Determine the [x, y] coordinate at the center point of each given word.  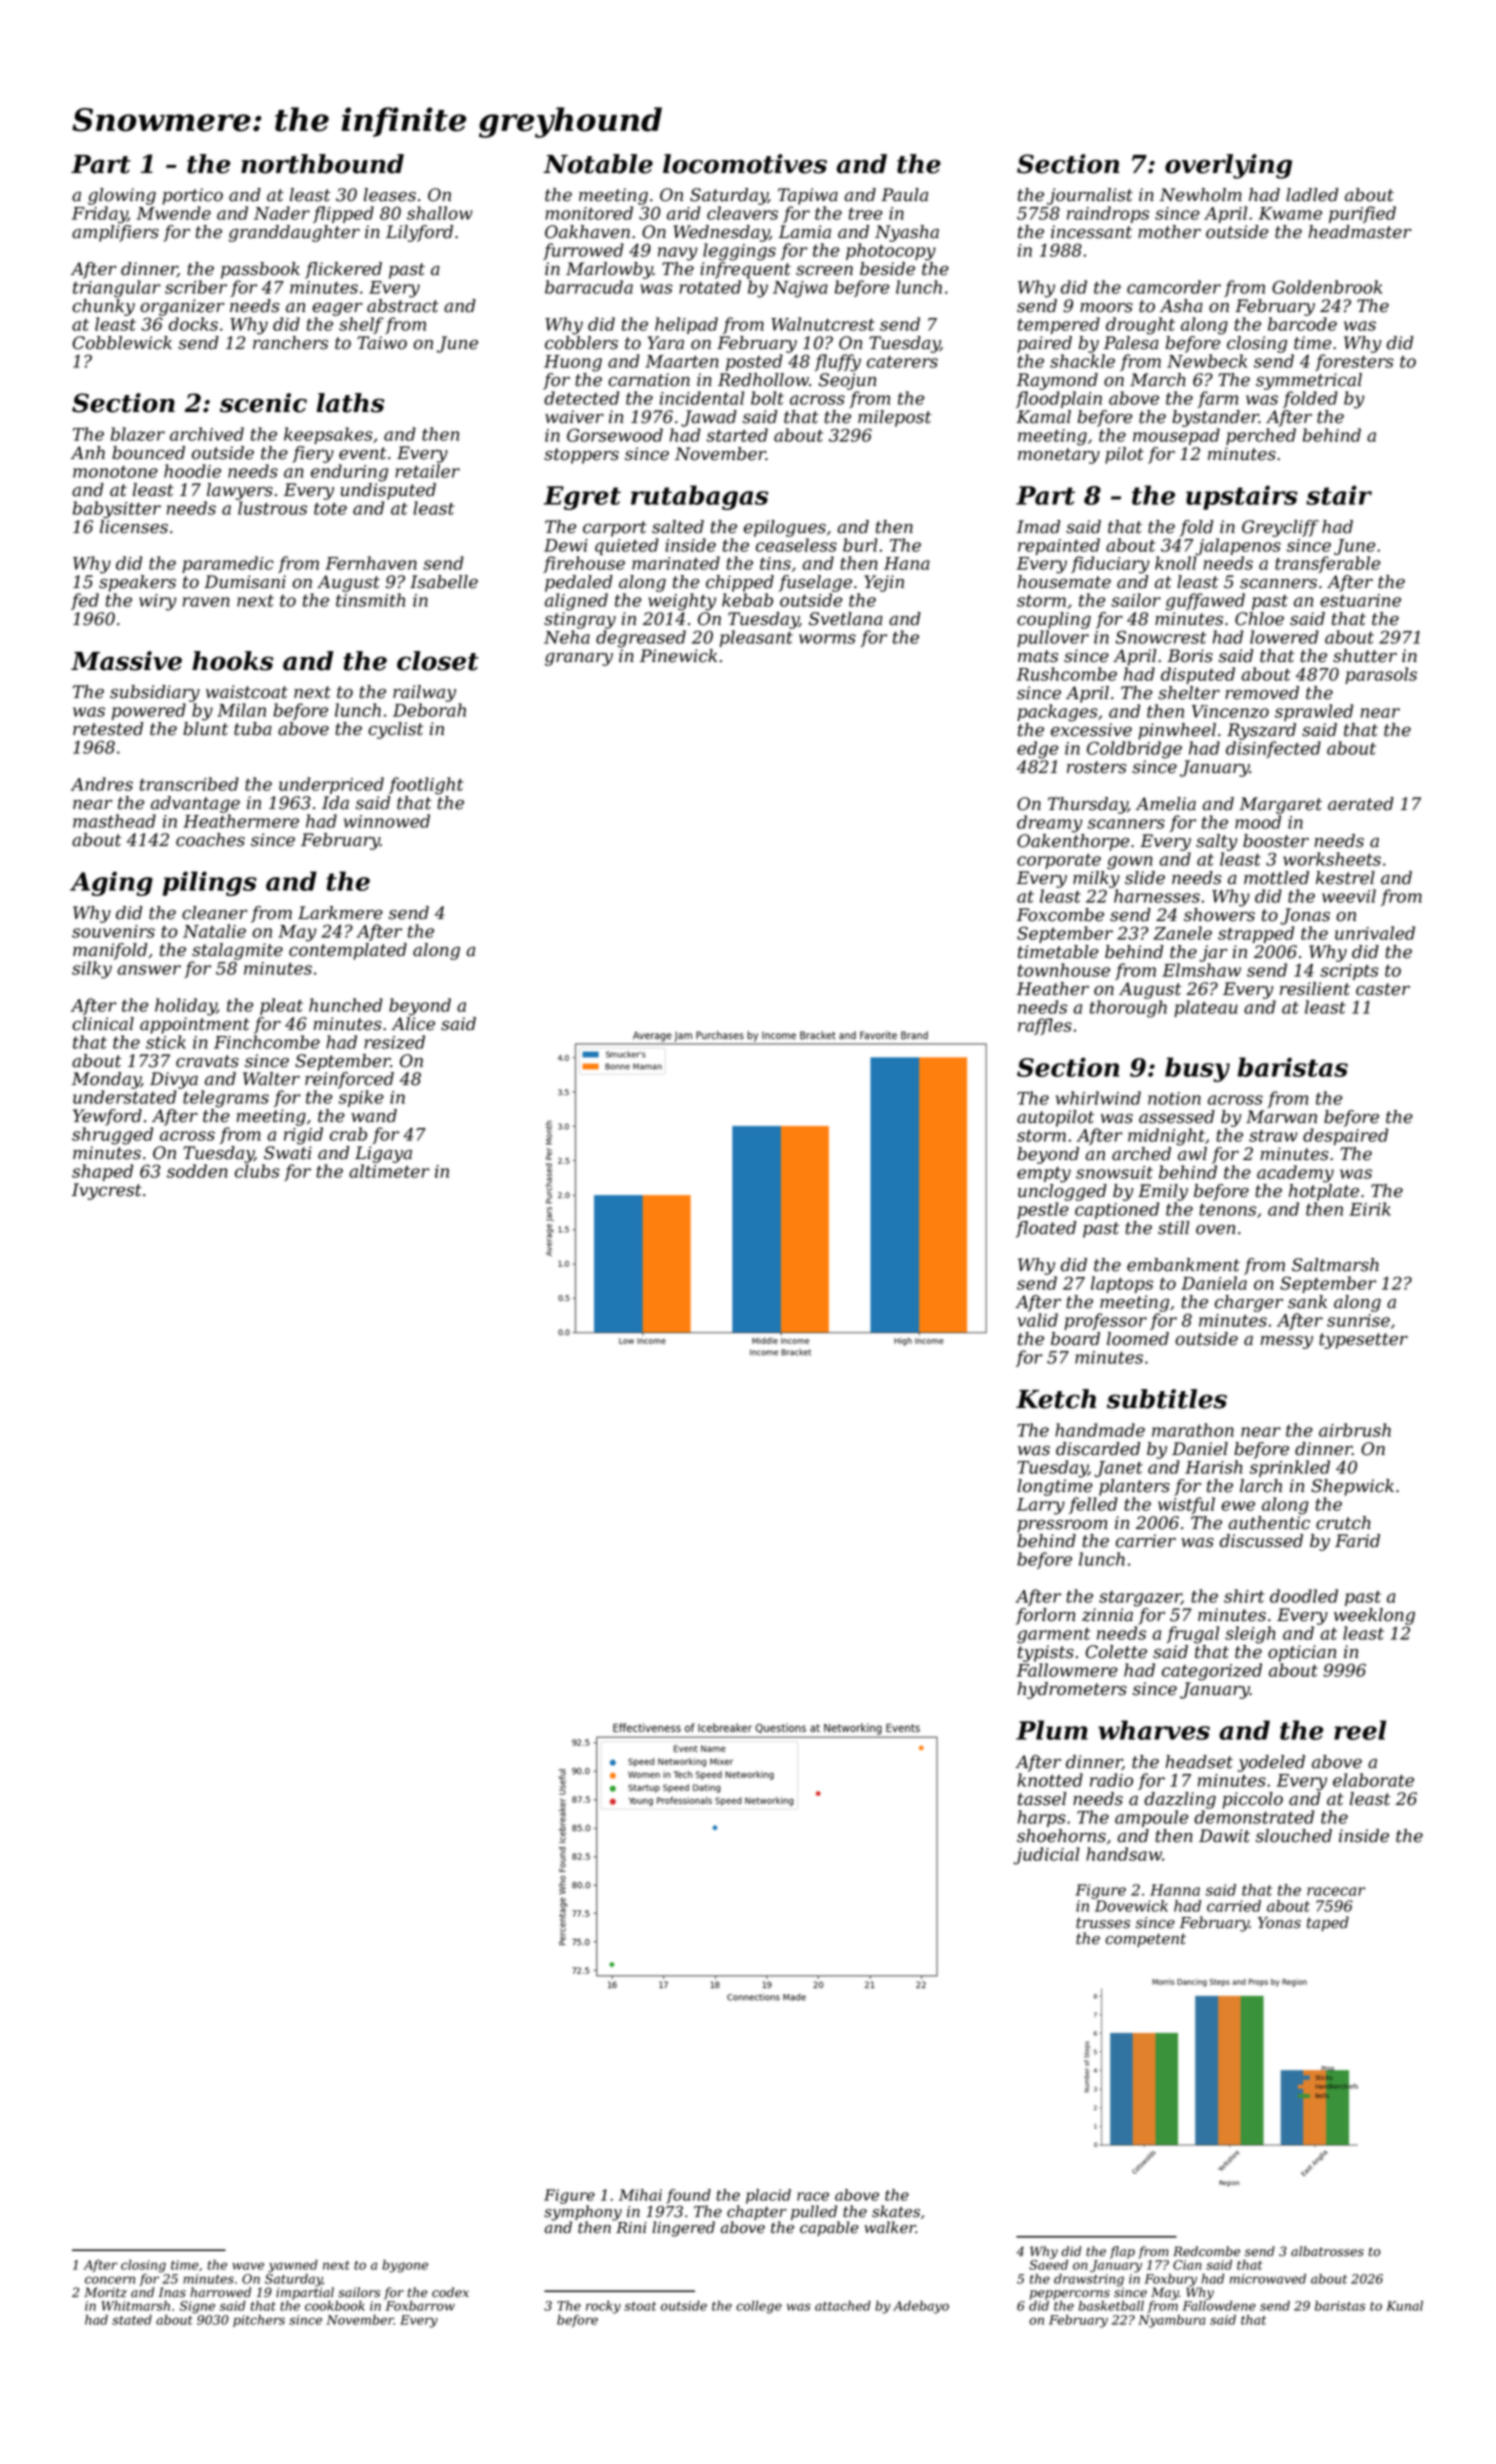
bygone [405, 2266]
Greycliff [1280, 528]
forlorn [1045, 1616]
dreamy [1050, 824]
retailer [427, 471]
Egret [582, 498]
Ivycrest [107, 1191]
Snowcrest [1160, 637]
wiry [158, 602]
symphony [583, 2213]
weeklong [1374, 1616]
